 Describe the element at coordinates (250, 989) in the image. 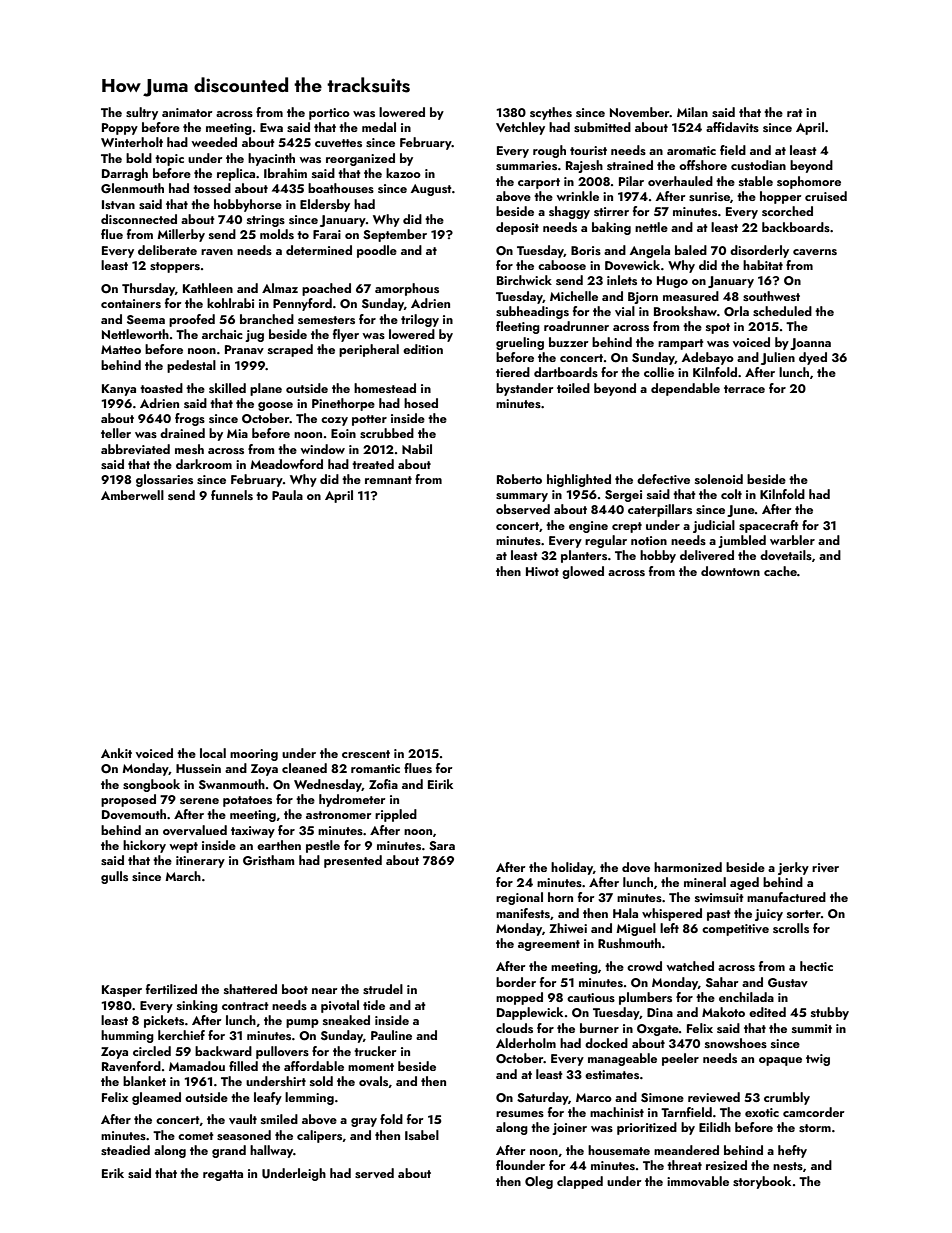

I see `shattered` at that location.
